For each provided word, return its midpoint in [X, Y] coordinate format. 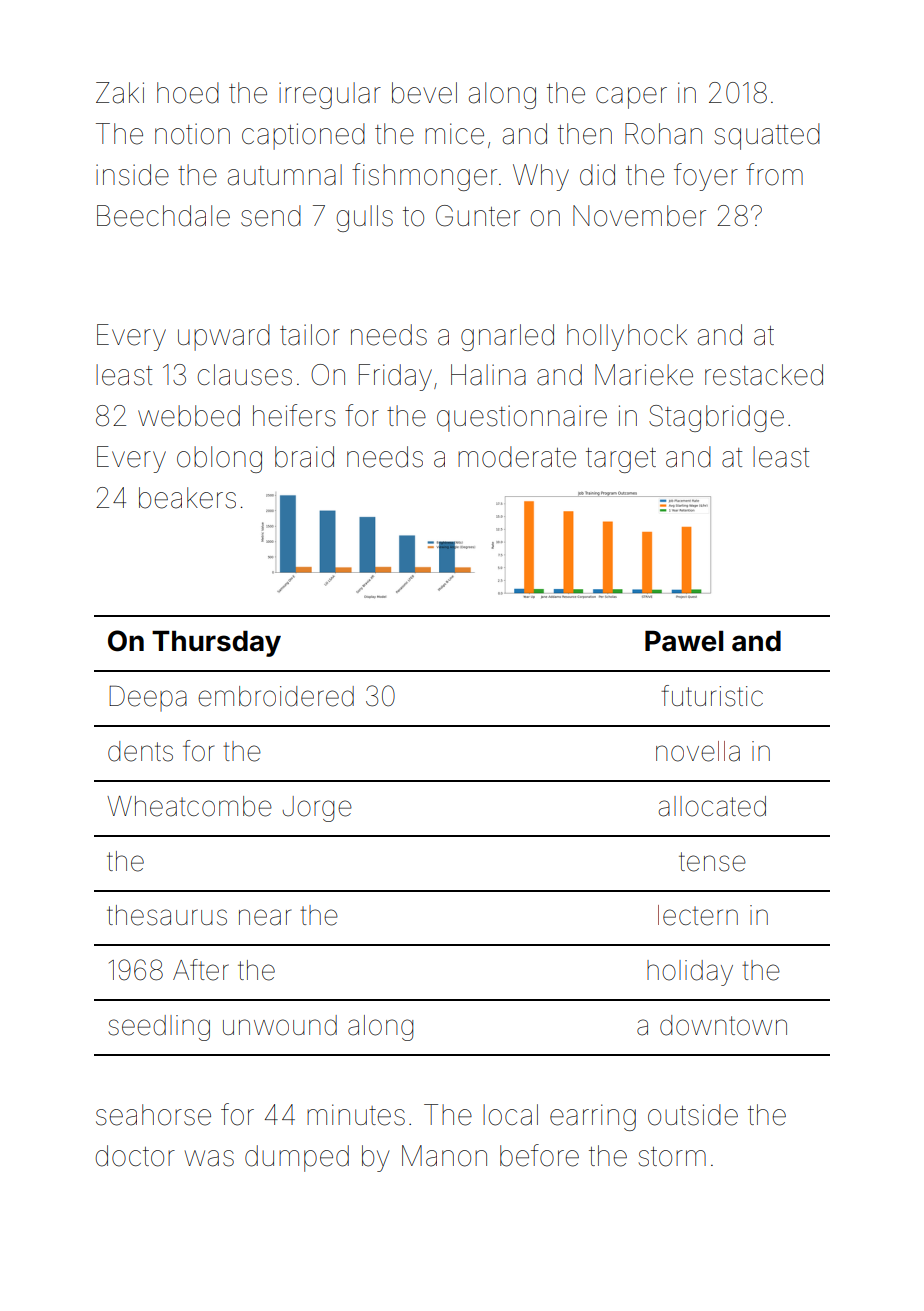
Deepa [148, 698]
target [621, 460]
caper [631, 98]
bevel [424, 93]
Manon [444, 1156]
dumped [297, 1158]
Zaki [120, 93]
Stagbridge [716, 418]
